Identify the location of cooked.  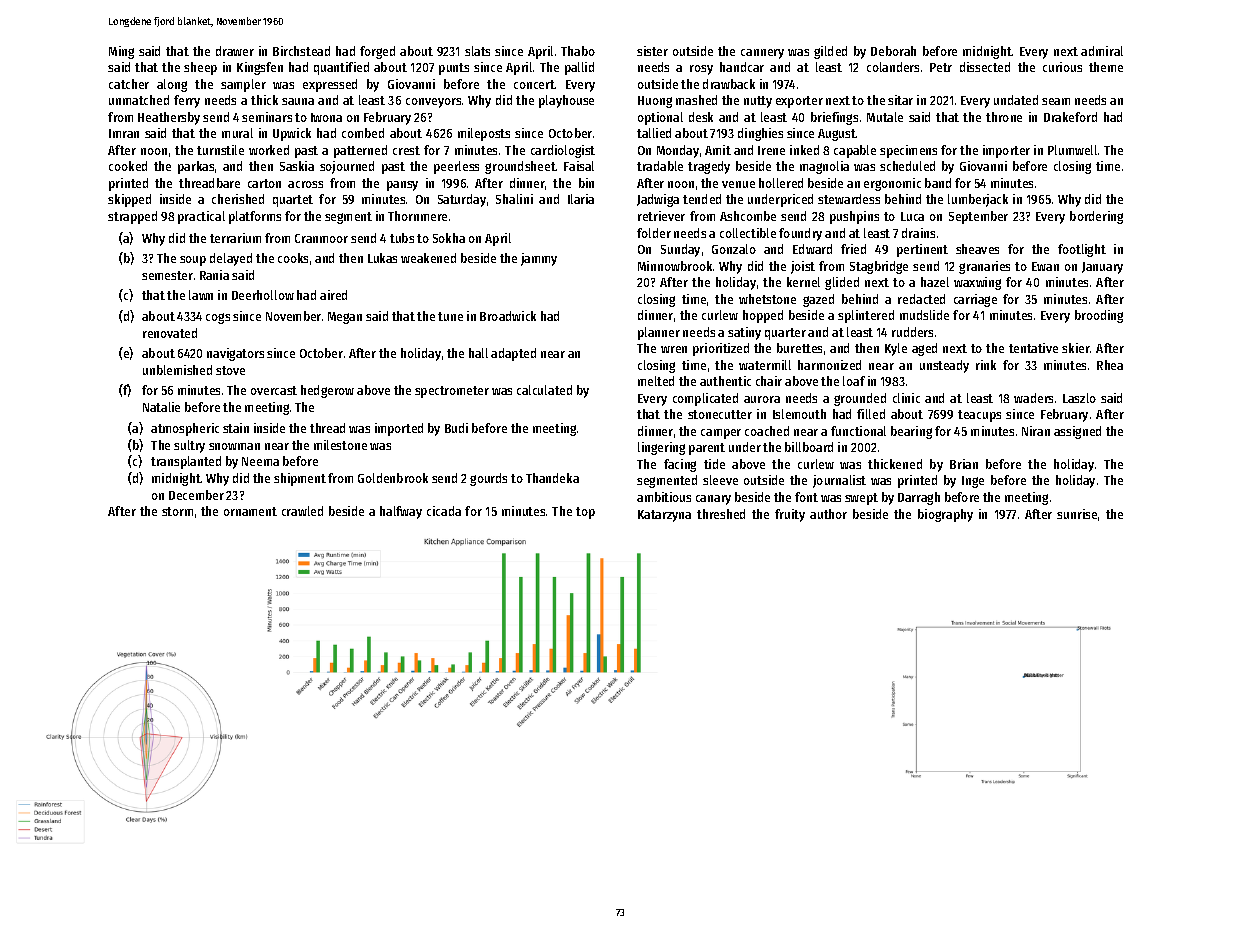
(128, 166).
